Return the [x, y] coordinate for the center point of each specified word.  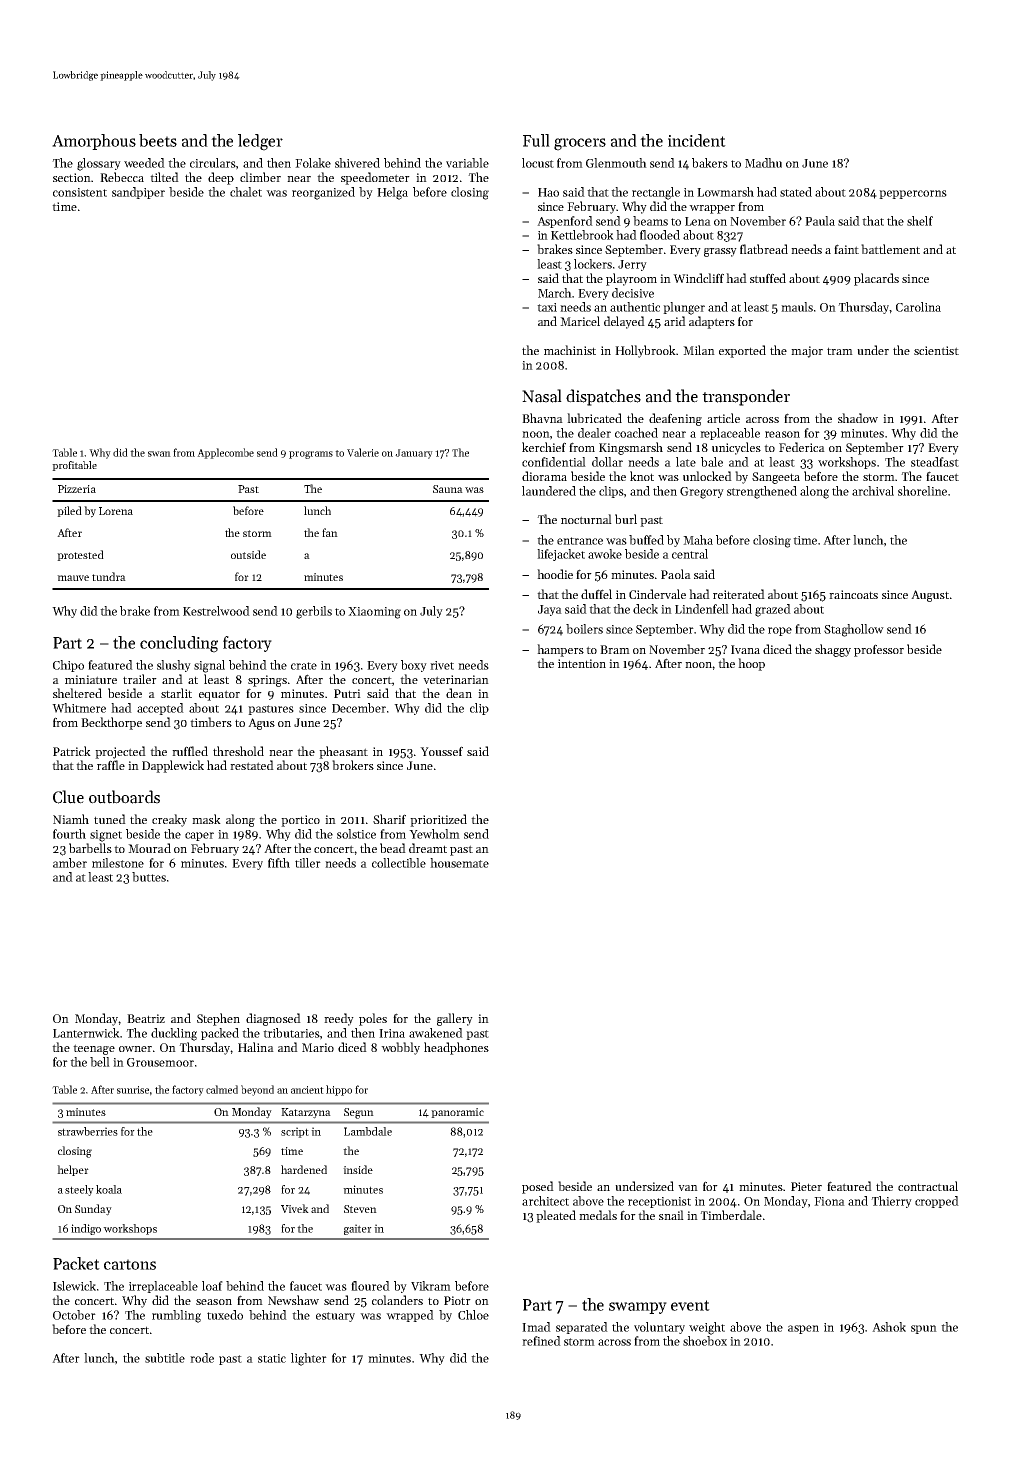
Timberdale [731, 1215]
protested [80, 555]
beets [158, 140]
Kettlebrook [582, 235]
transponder [746, 397]
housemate [459, 863]
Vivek [295, 1208]
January [414, 454]
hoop [751, 664]
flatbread [764, 249]
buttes [149, 877]
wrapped [410, 1316]
